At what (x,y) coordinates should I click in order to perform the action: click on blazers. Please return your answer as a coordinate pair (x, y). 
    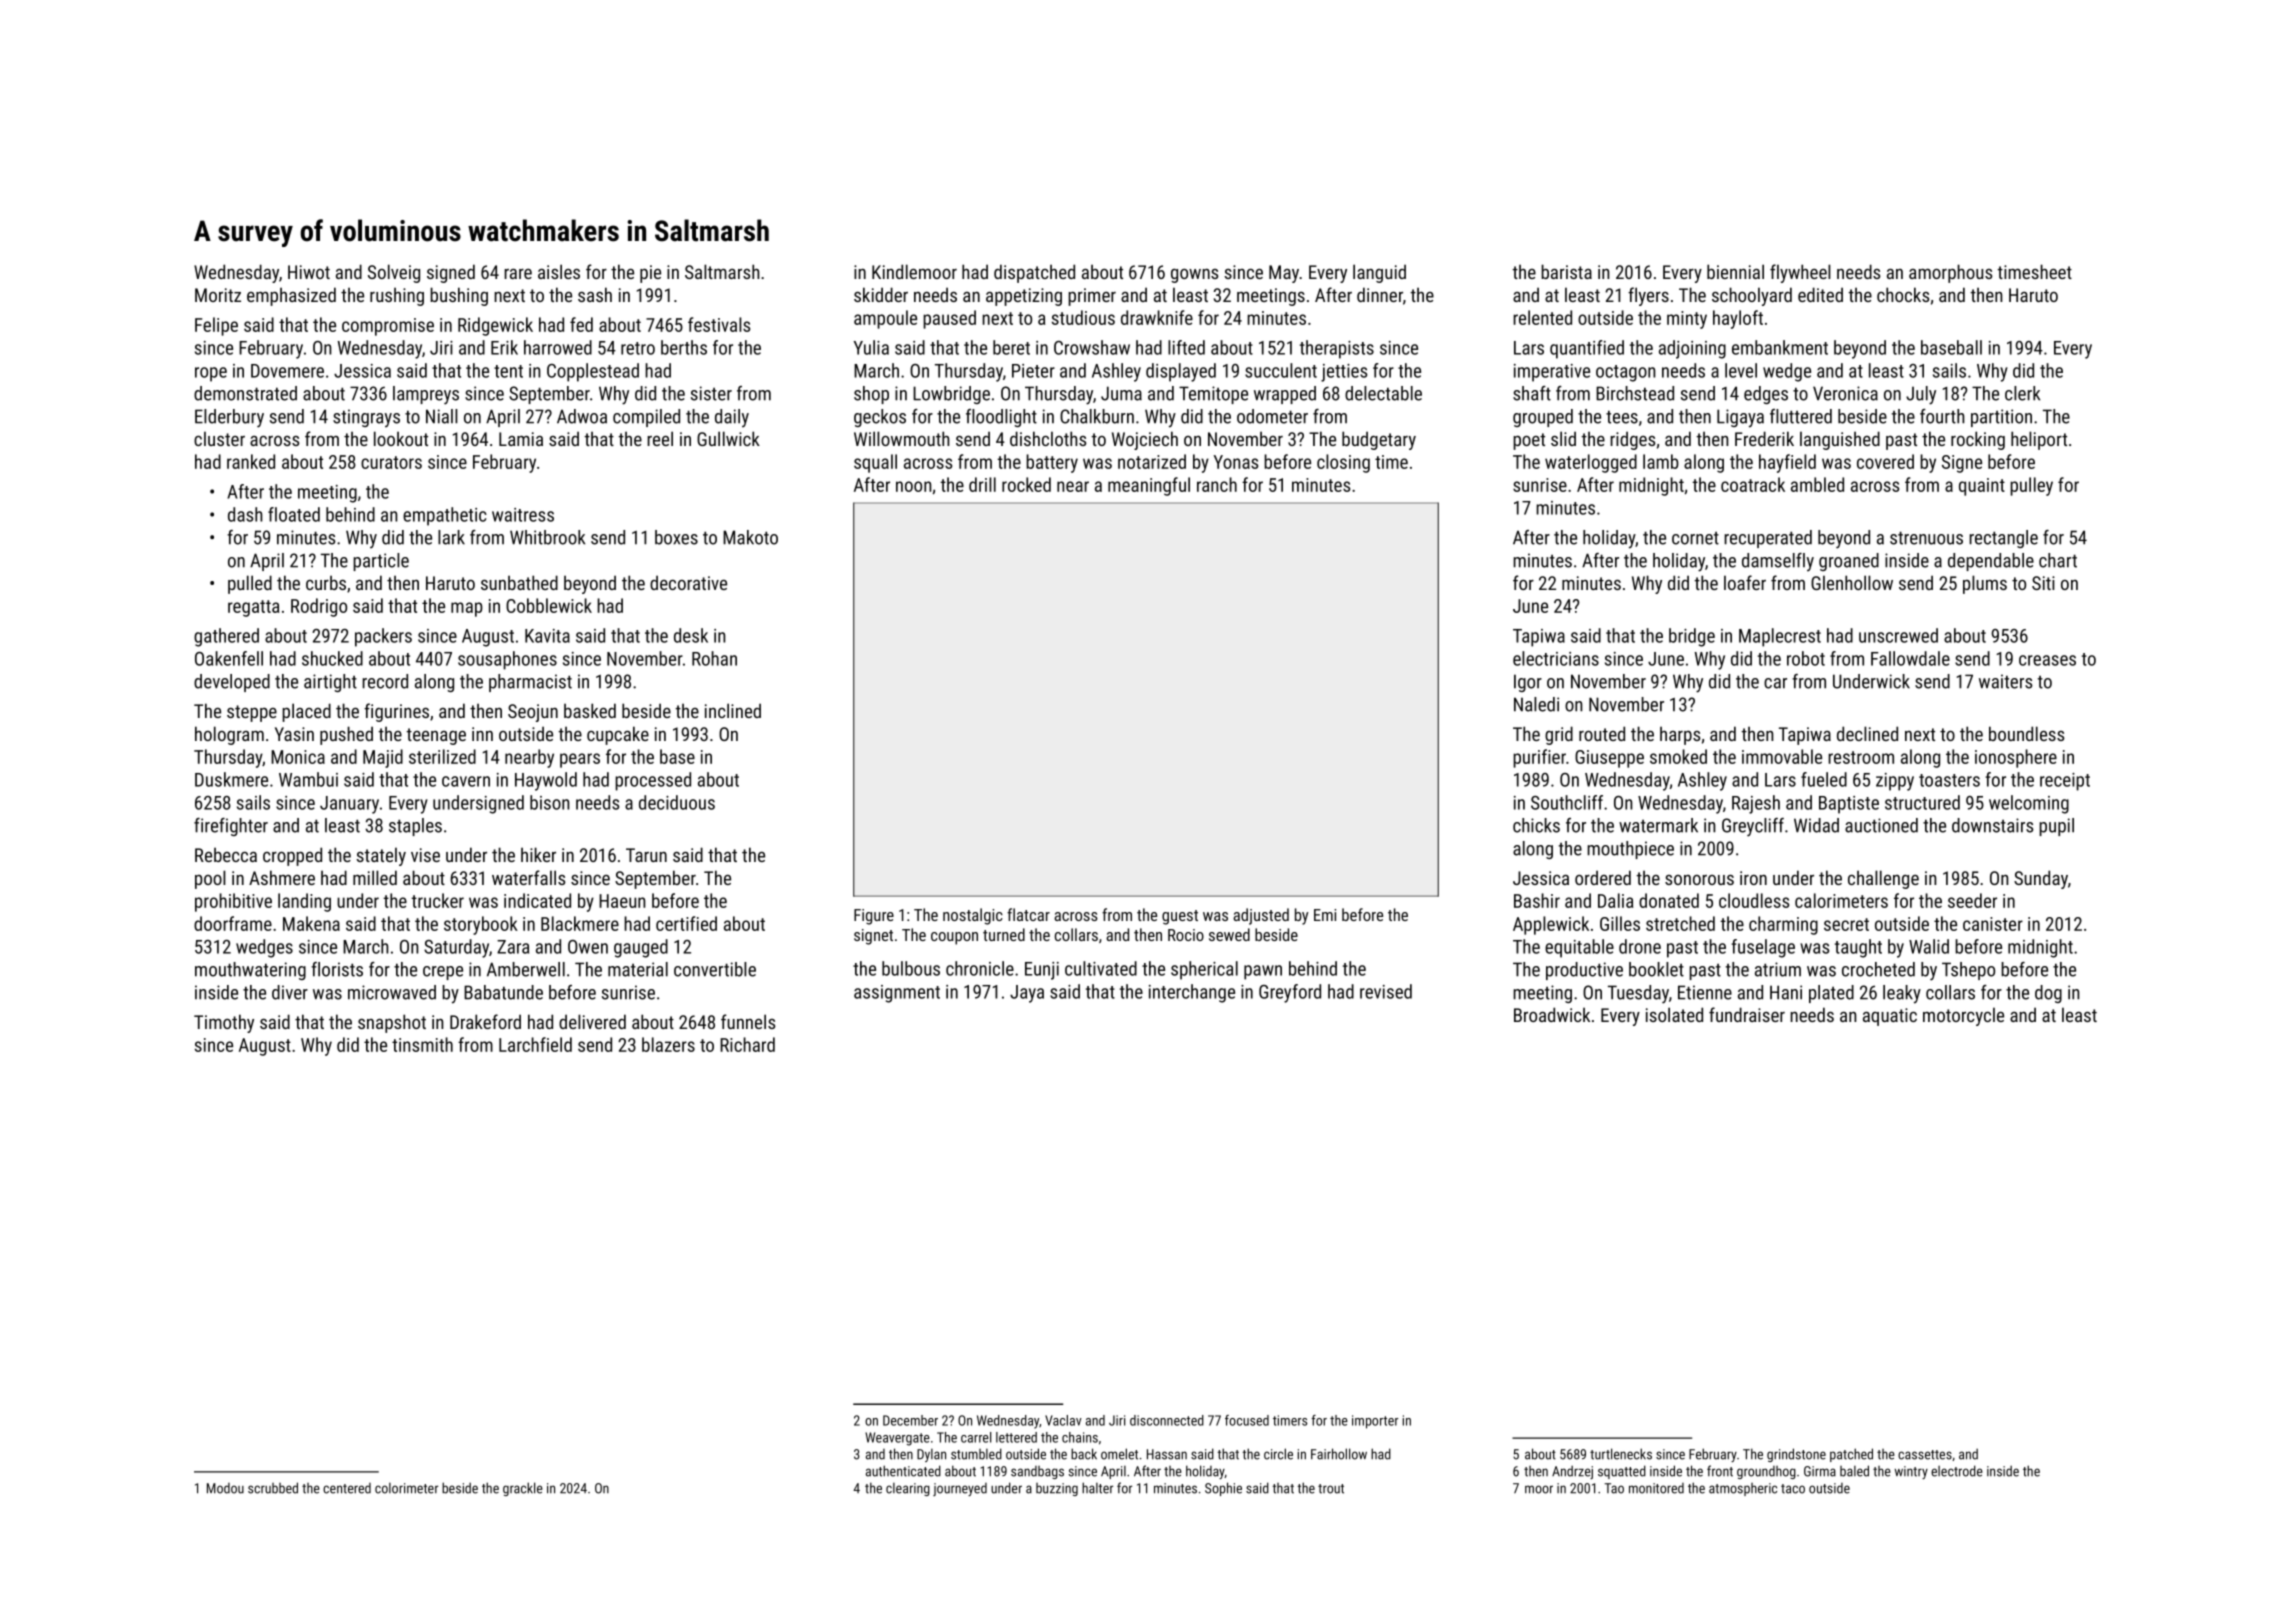
    Looking at the image, I should click on (668, 1044).
